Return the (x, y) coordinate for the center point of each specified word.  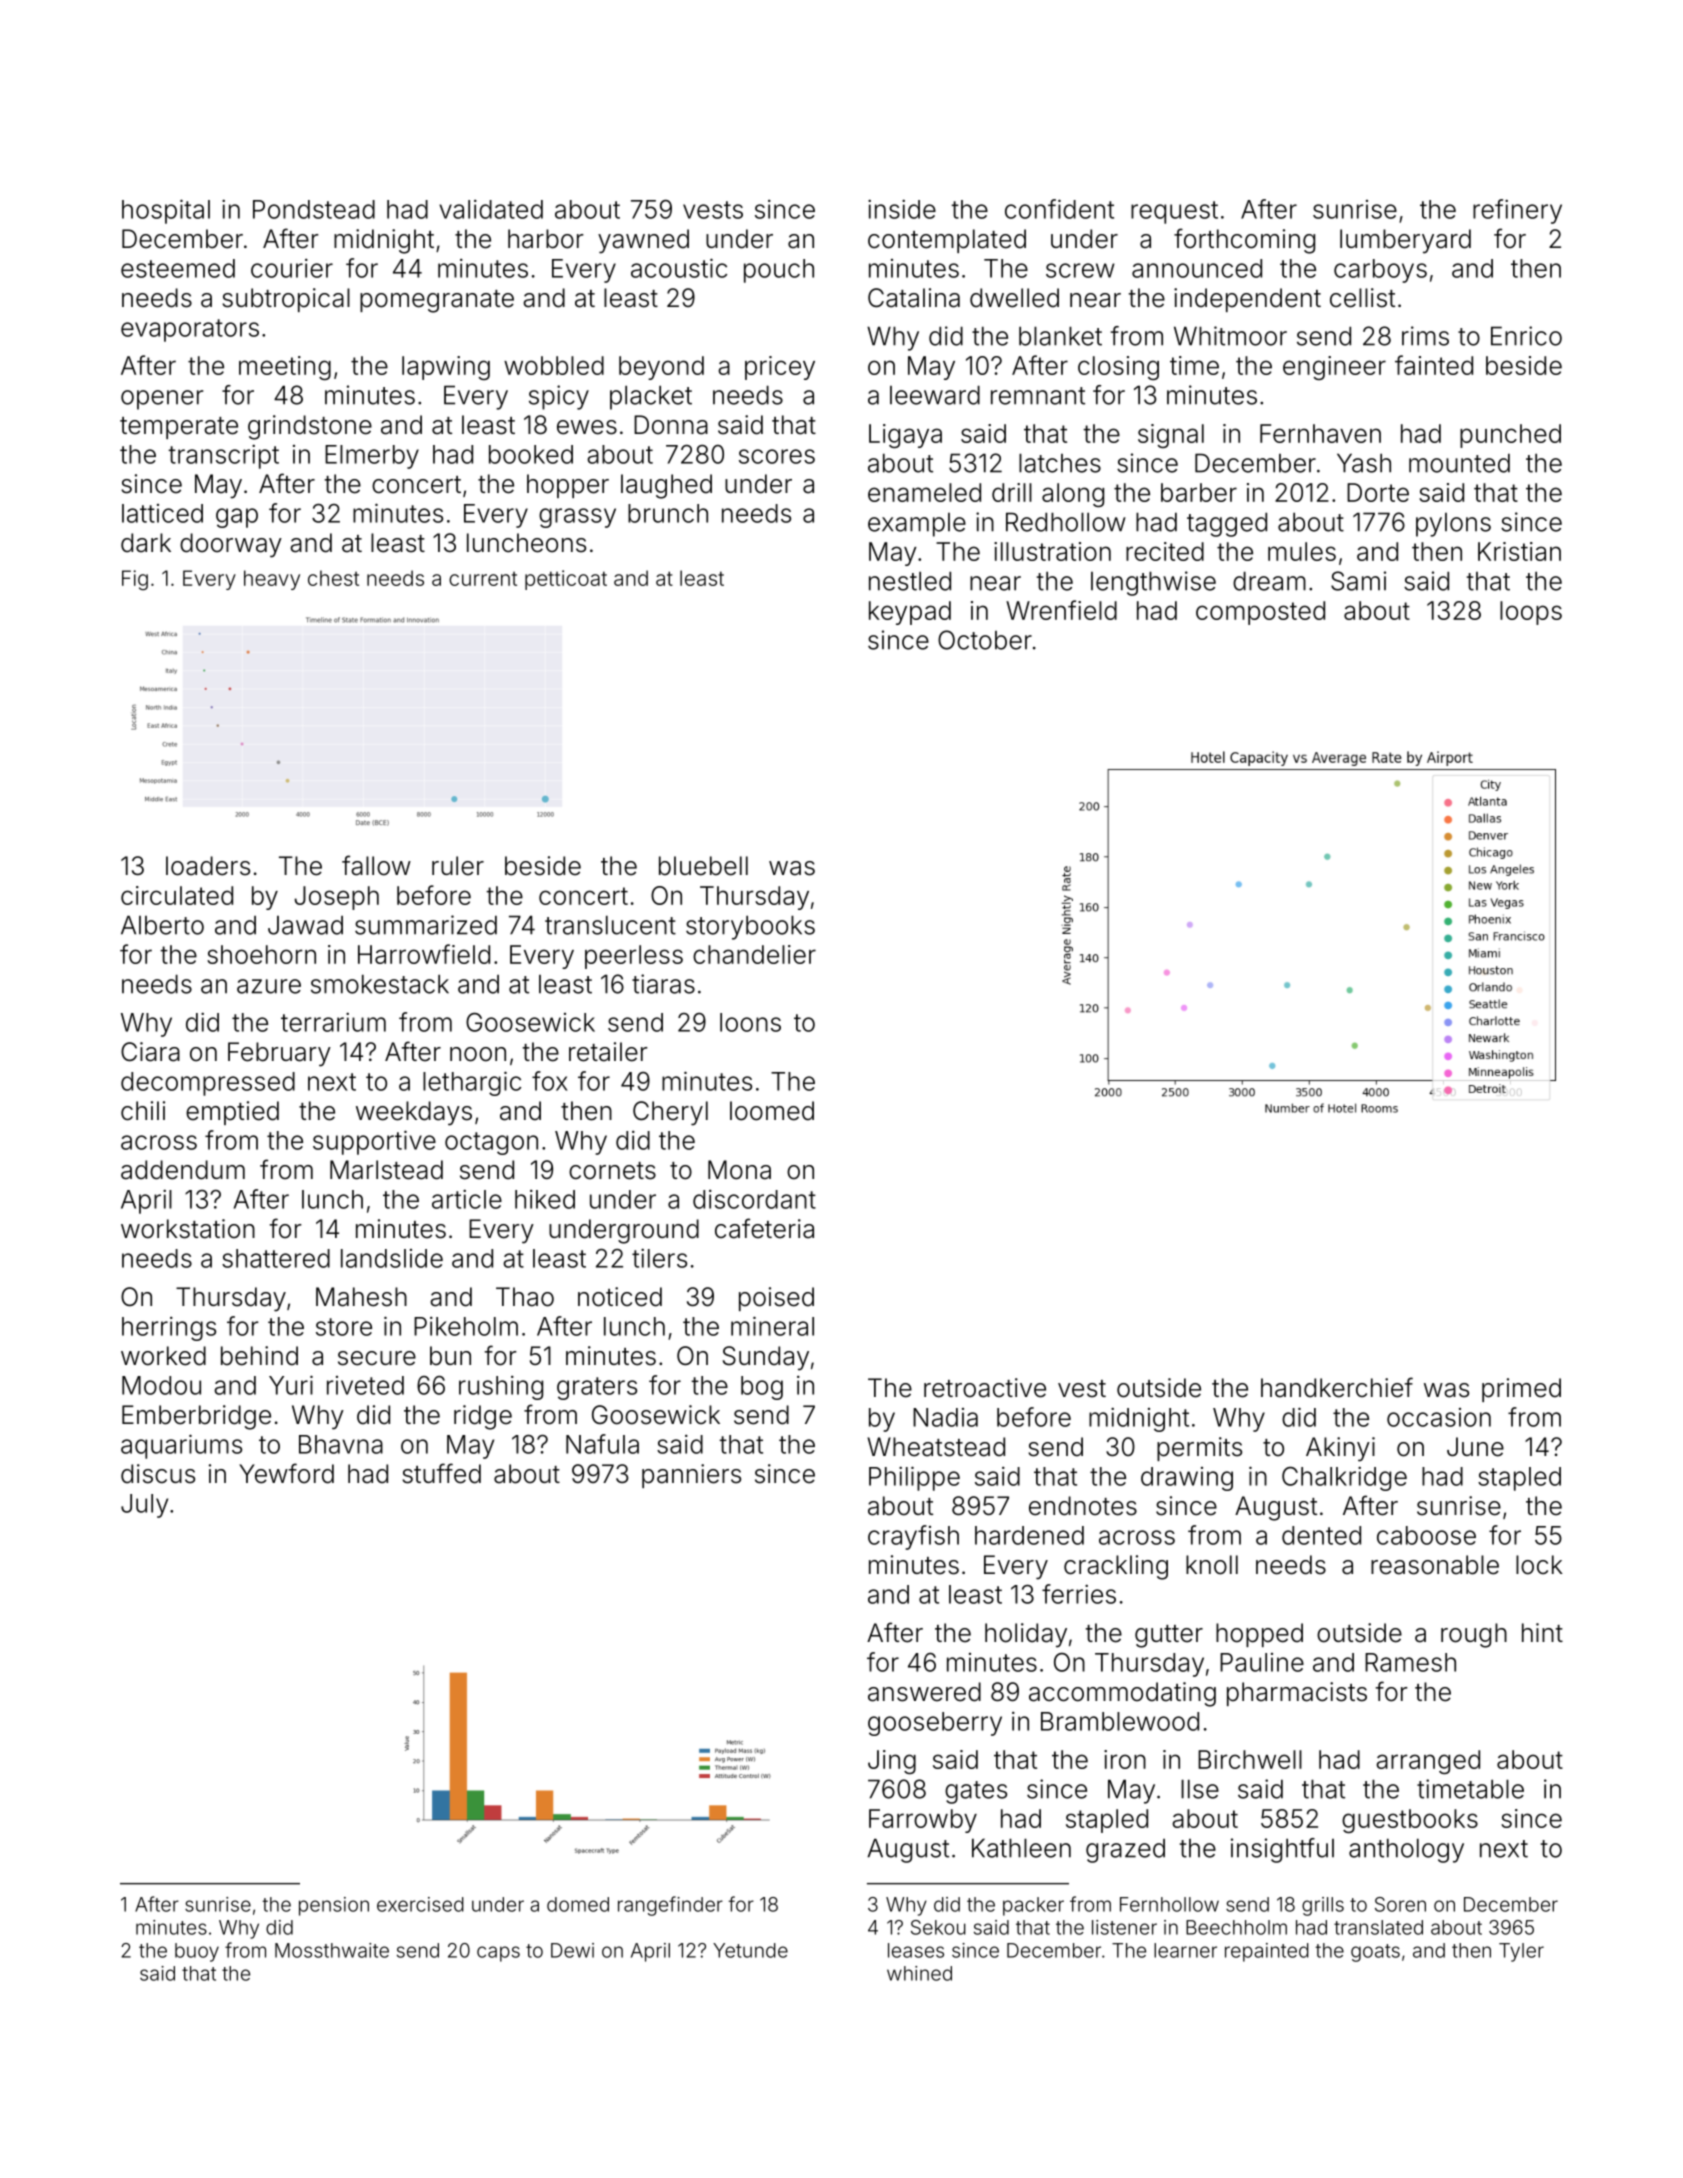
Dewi (572, 1950)
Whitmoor (1230, 336)
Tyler (1521, 1952)
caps (498, 1954)
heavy (272, 580)
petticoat (566, 580)
